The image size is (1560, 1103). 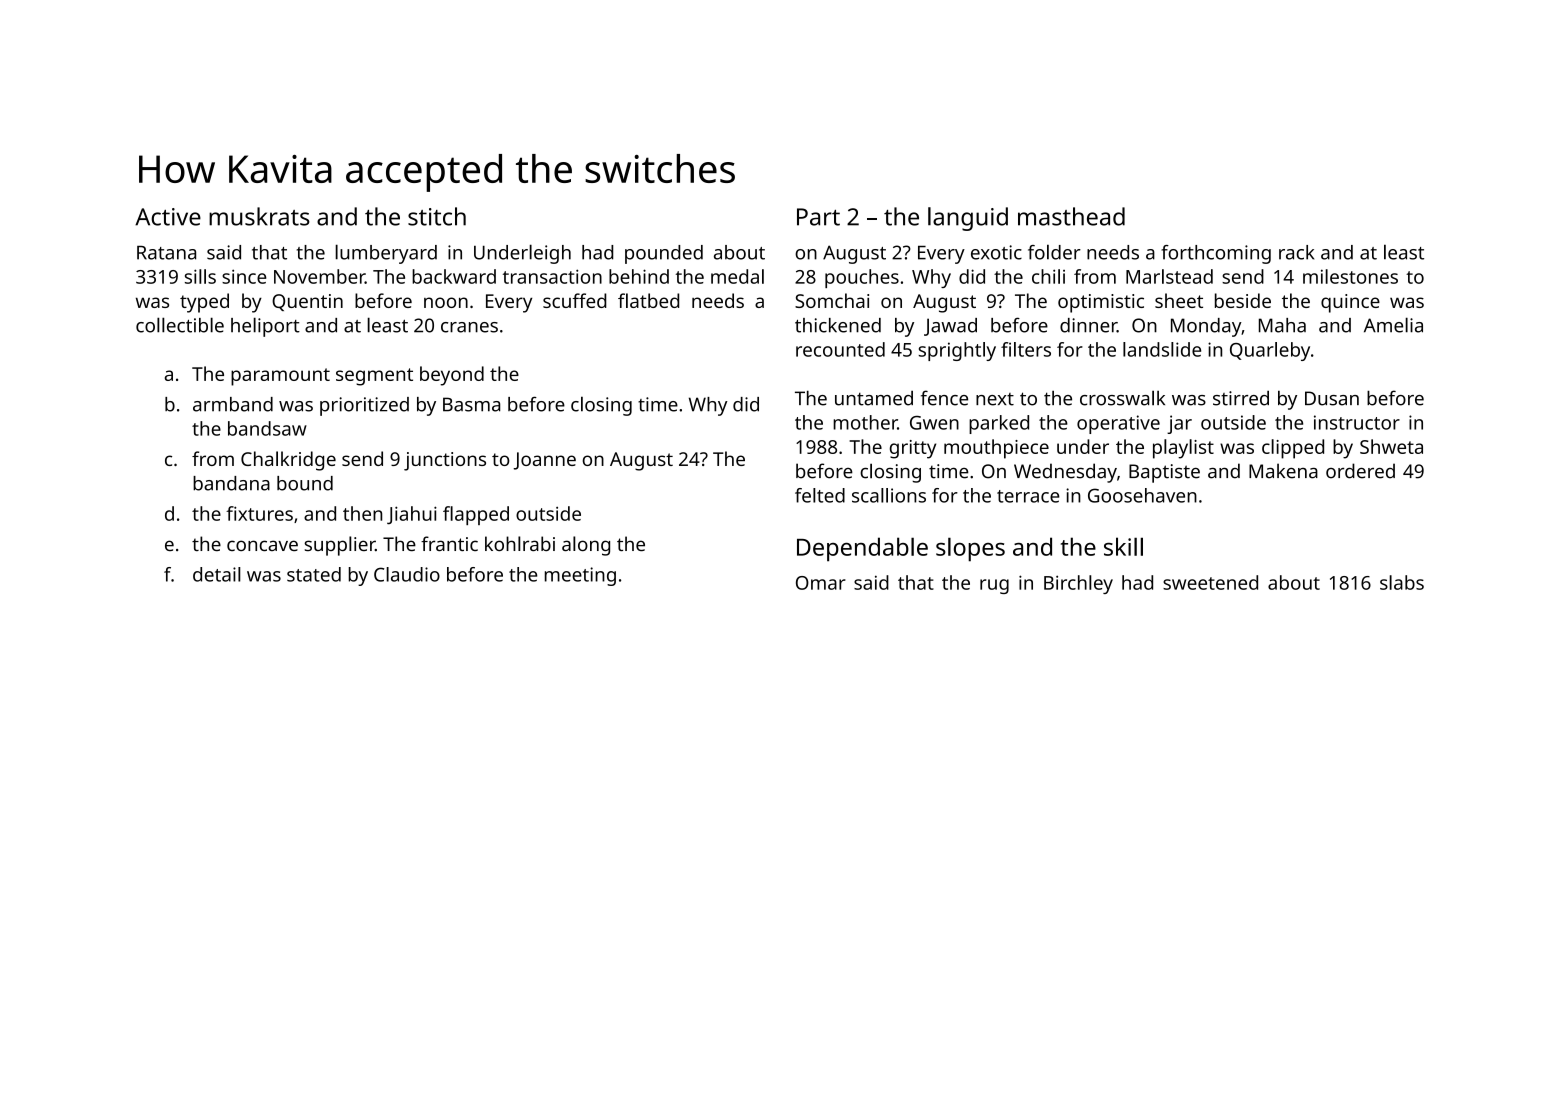 What do you see at coordinates (471, 404) in the screenshot?
I see `Basma` at bounding box center [471, 404].
